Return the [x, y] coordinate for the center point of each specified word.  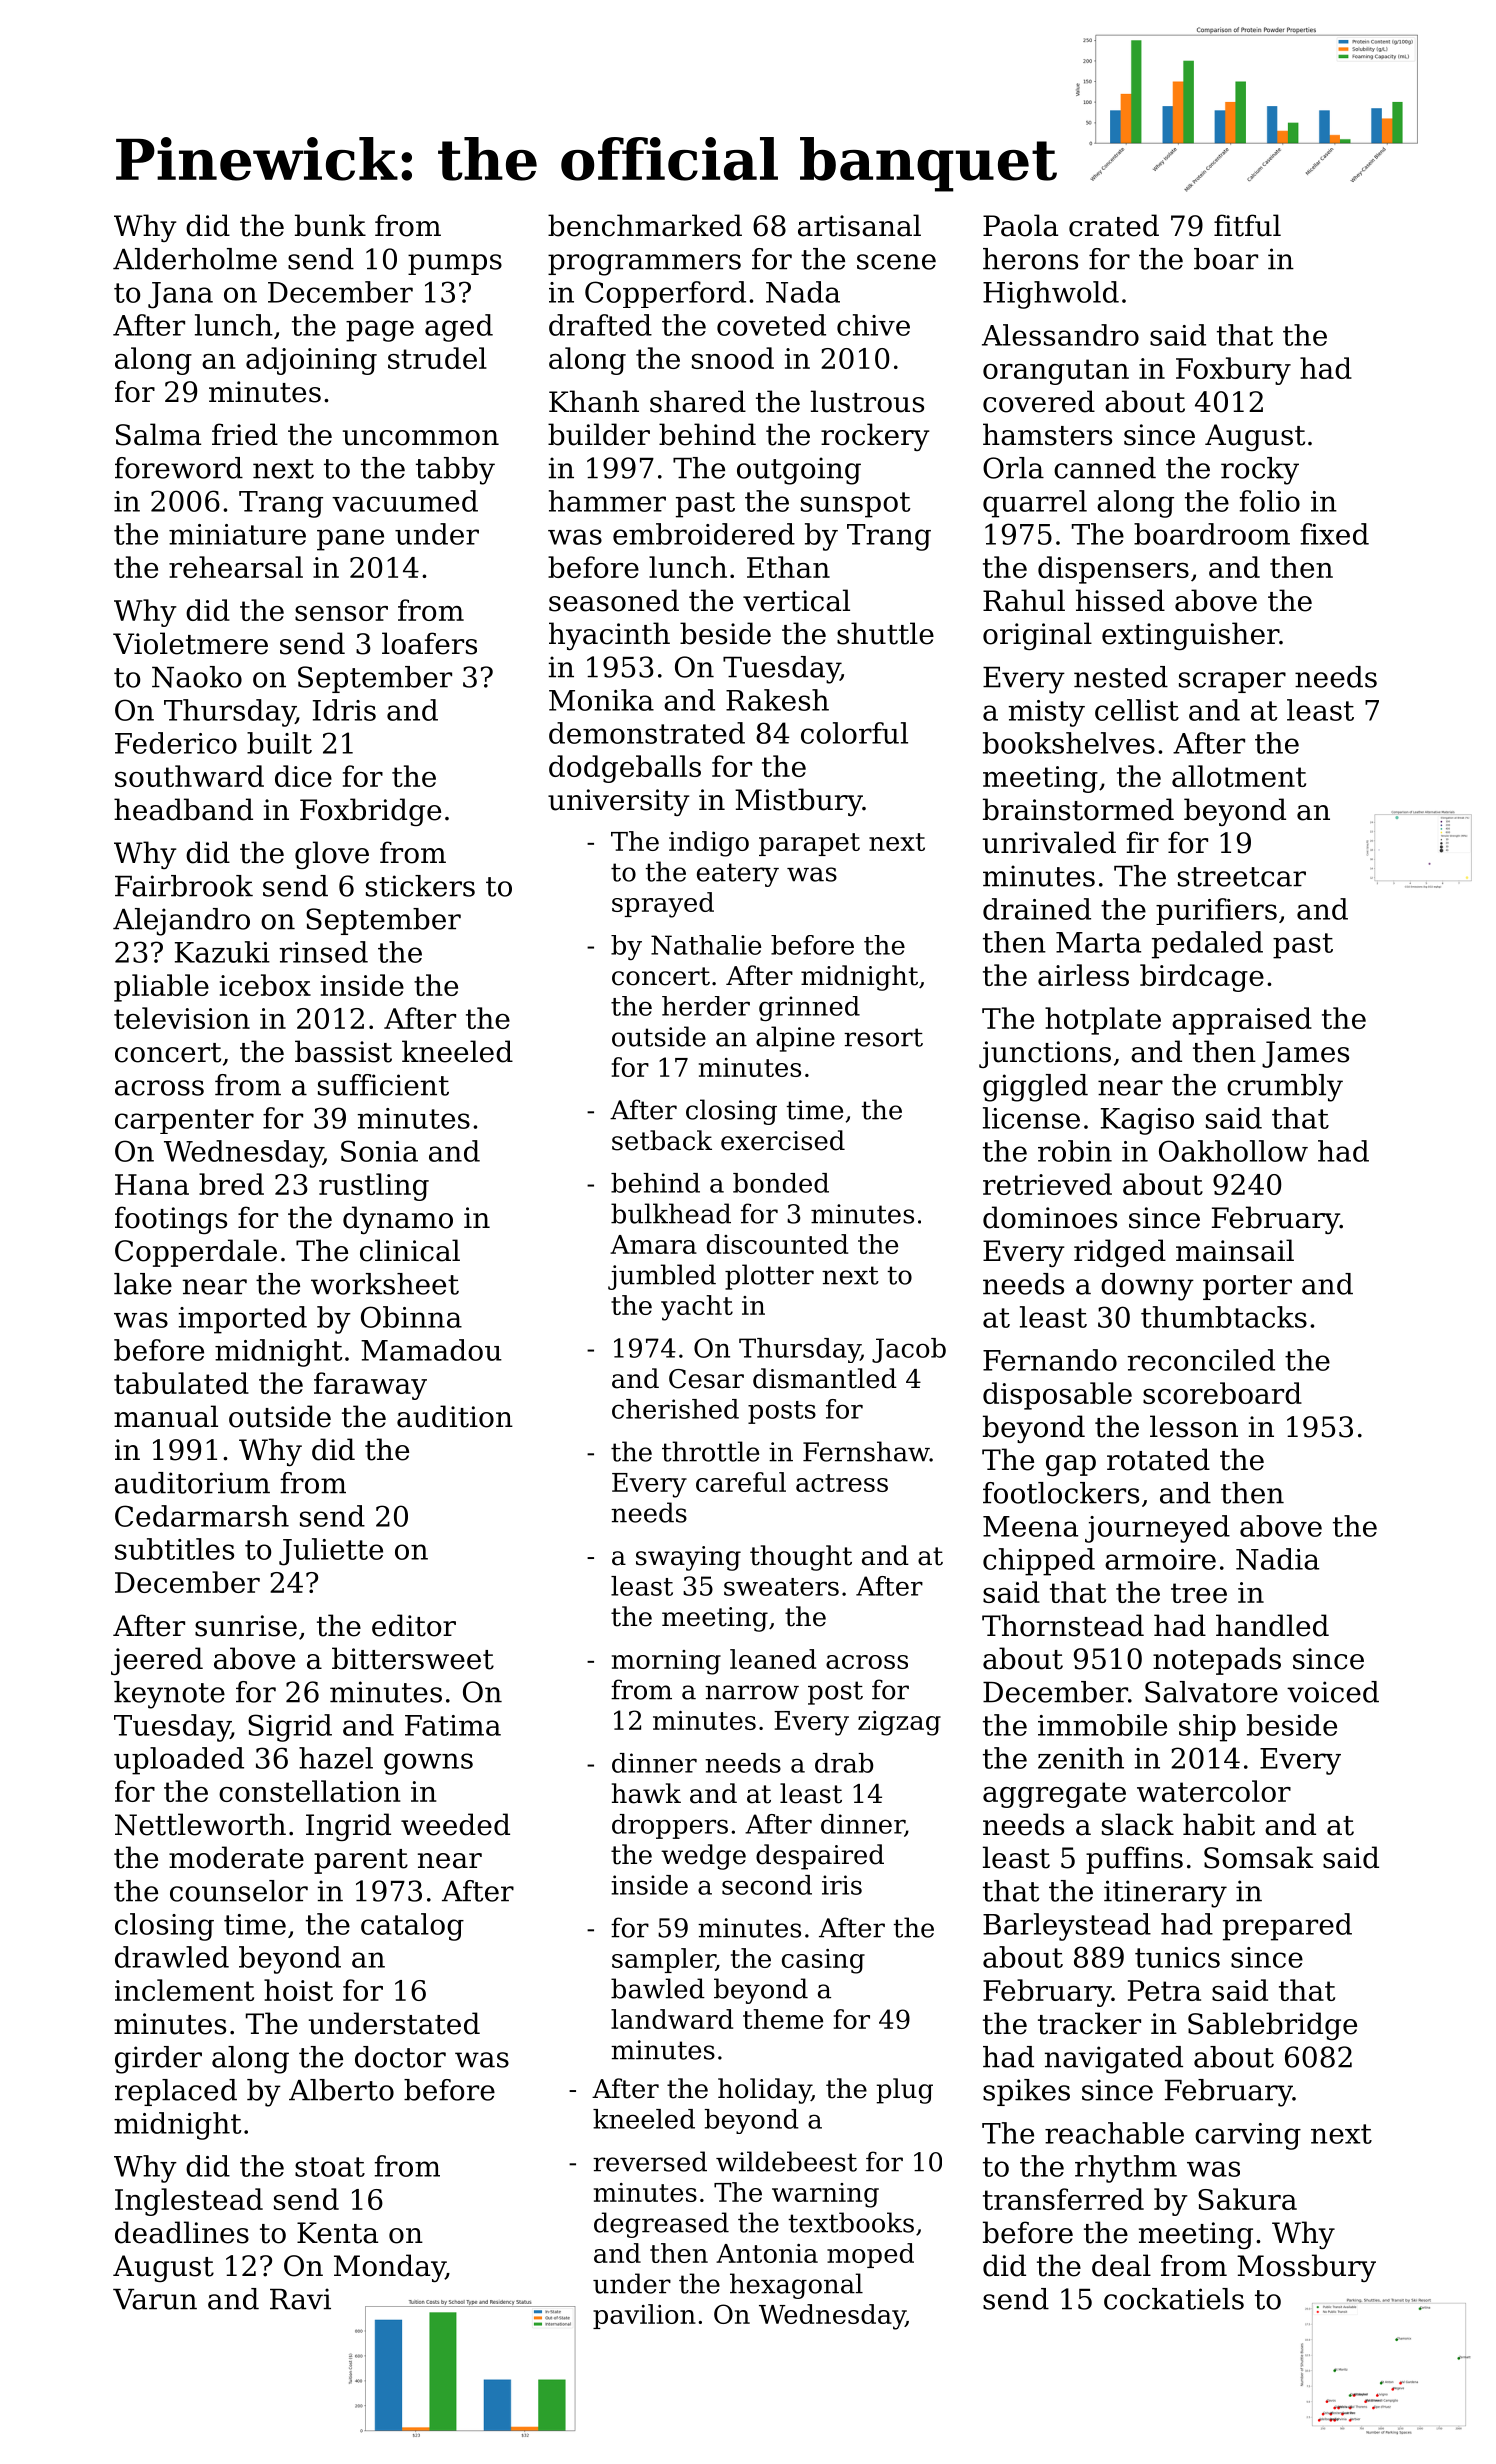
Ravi [300, 2299]
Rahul [1024, 600]
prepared [1287, 1927]
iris [842, 1885]
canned [1105, 468]
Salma [158, 434]
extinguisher [1190, 636]
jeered [157, 1661]
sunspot [856, 505]
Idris [344, 710]
